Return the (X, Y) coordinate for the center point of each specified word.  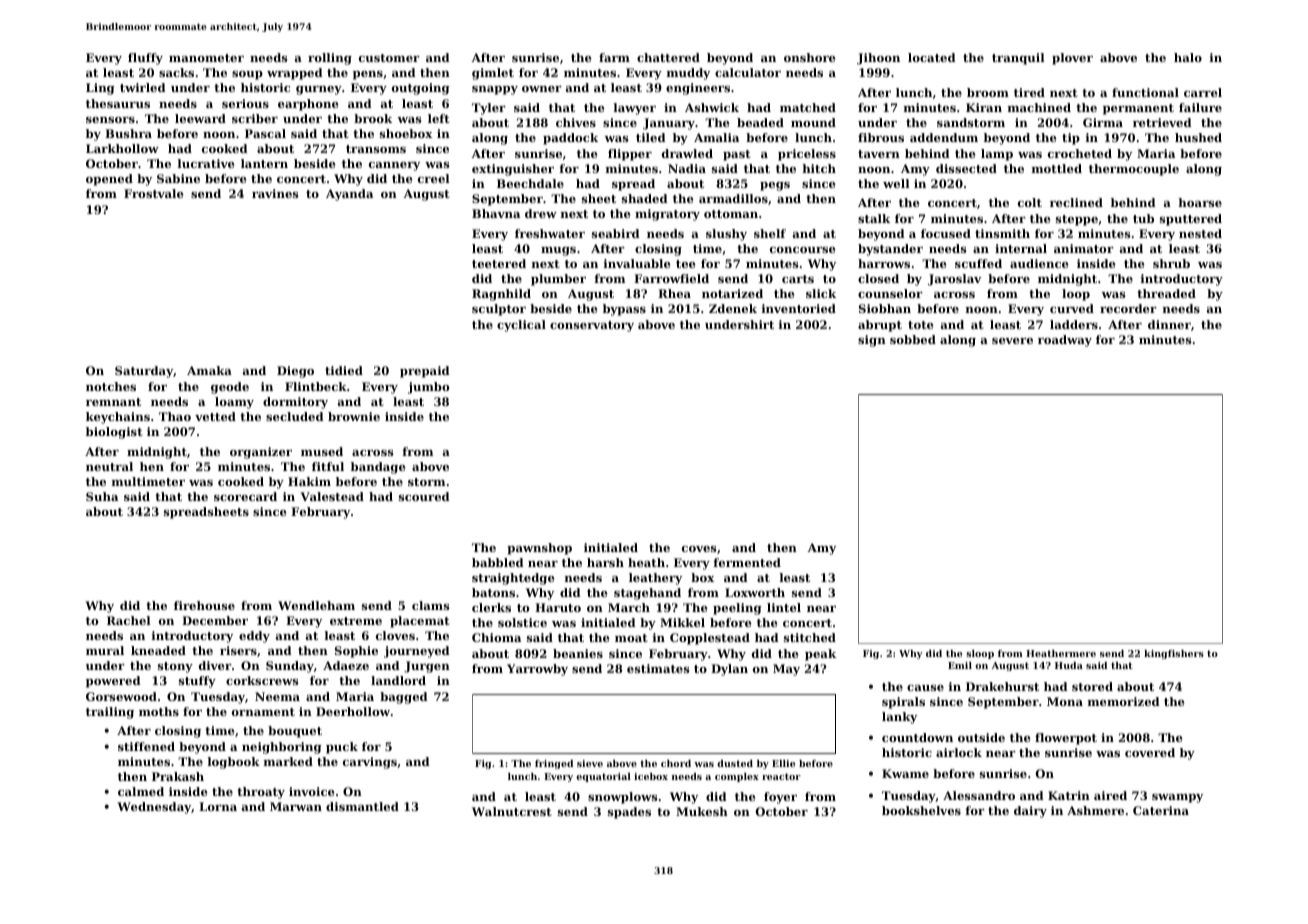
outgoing (420, 89)
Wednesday (154, 808)
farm (614, 57)
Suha (102, 496)
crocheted (1080, 153)
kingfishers (1174, 654)
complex (737, 777)
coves (699, 549)
